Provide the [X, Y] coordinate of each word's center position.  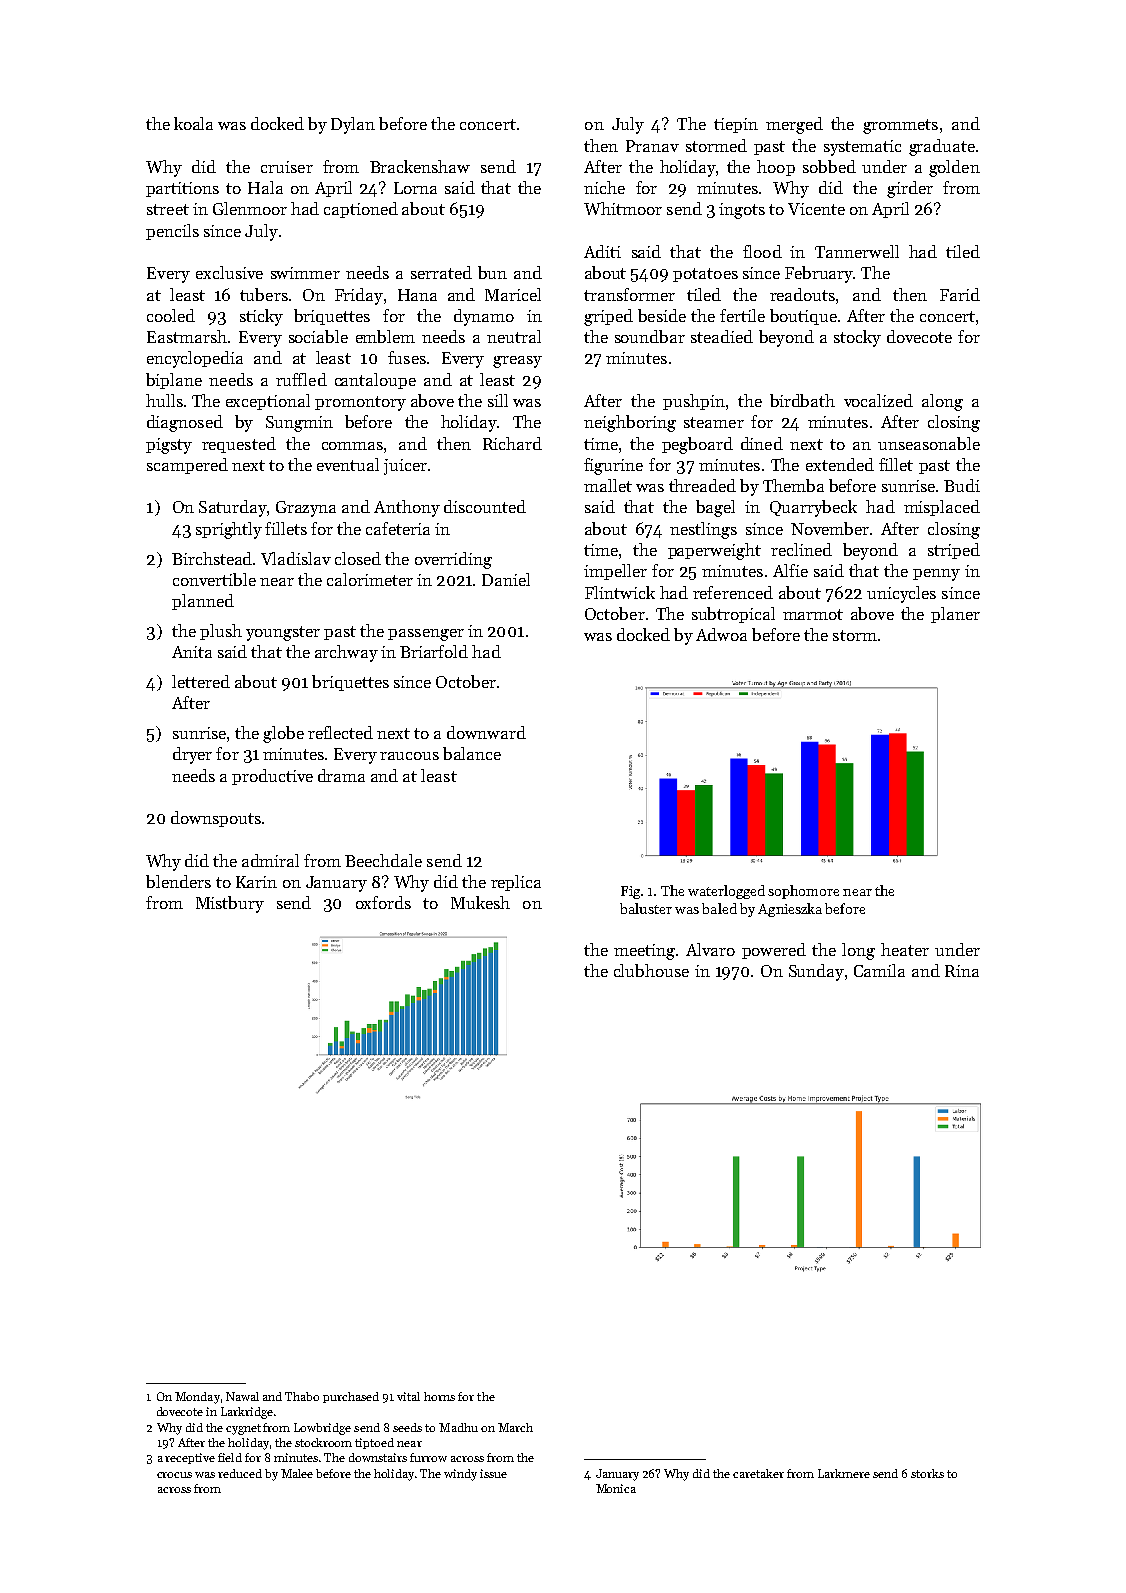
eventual [348, 464]
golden [954, 168]
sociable [318, 336]
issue [493, 1473]
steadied [722, 336]
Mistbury [230, 904]
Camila [879, 970]
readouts [802, 294]
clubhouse [651, 970]
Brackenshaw [420, 166]
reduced [240, 1473]
